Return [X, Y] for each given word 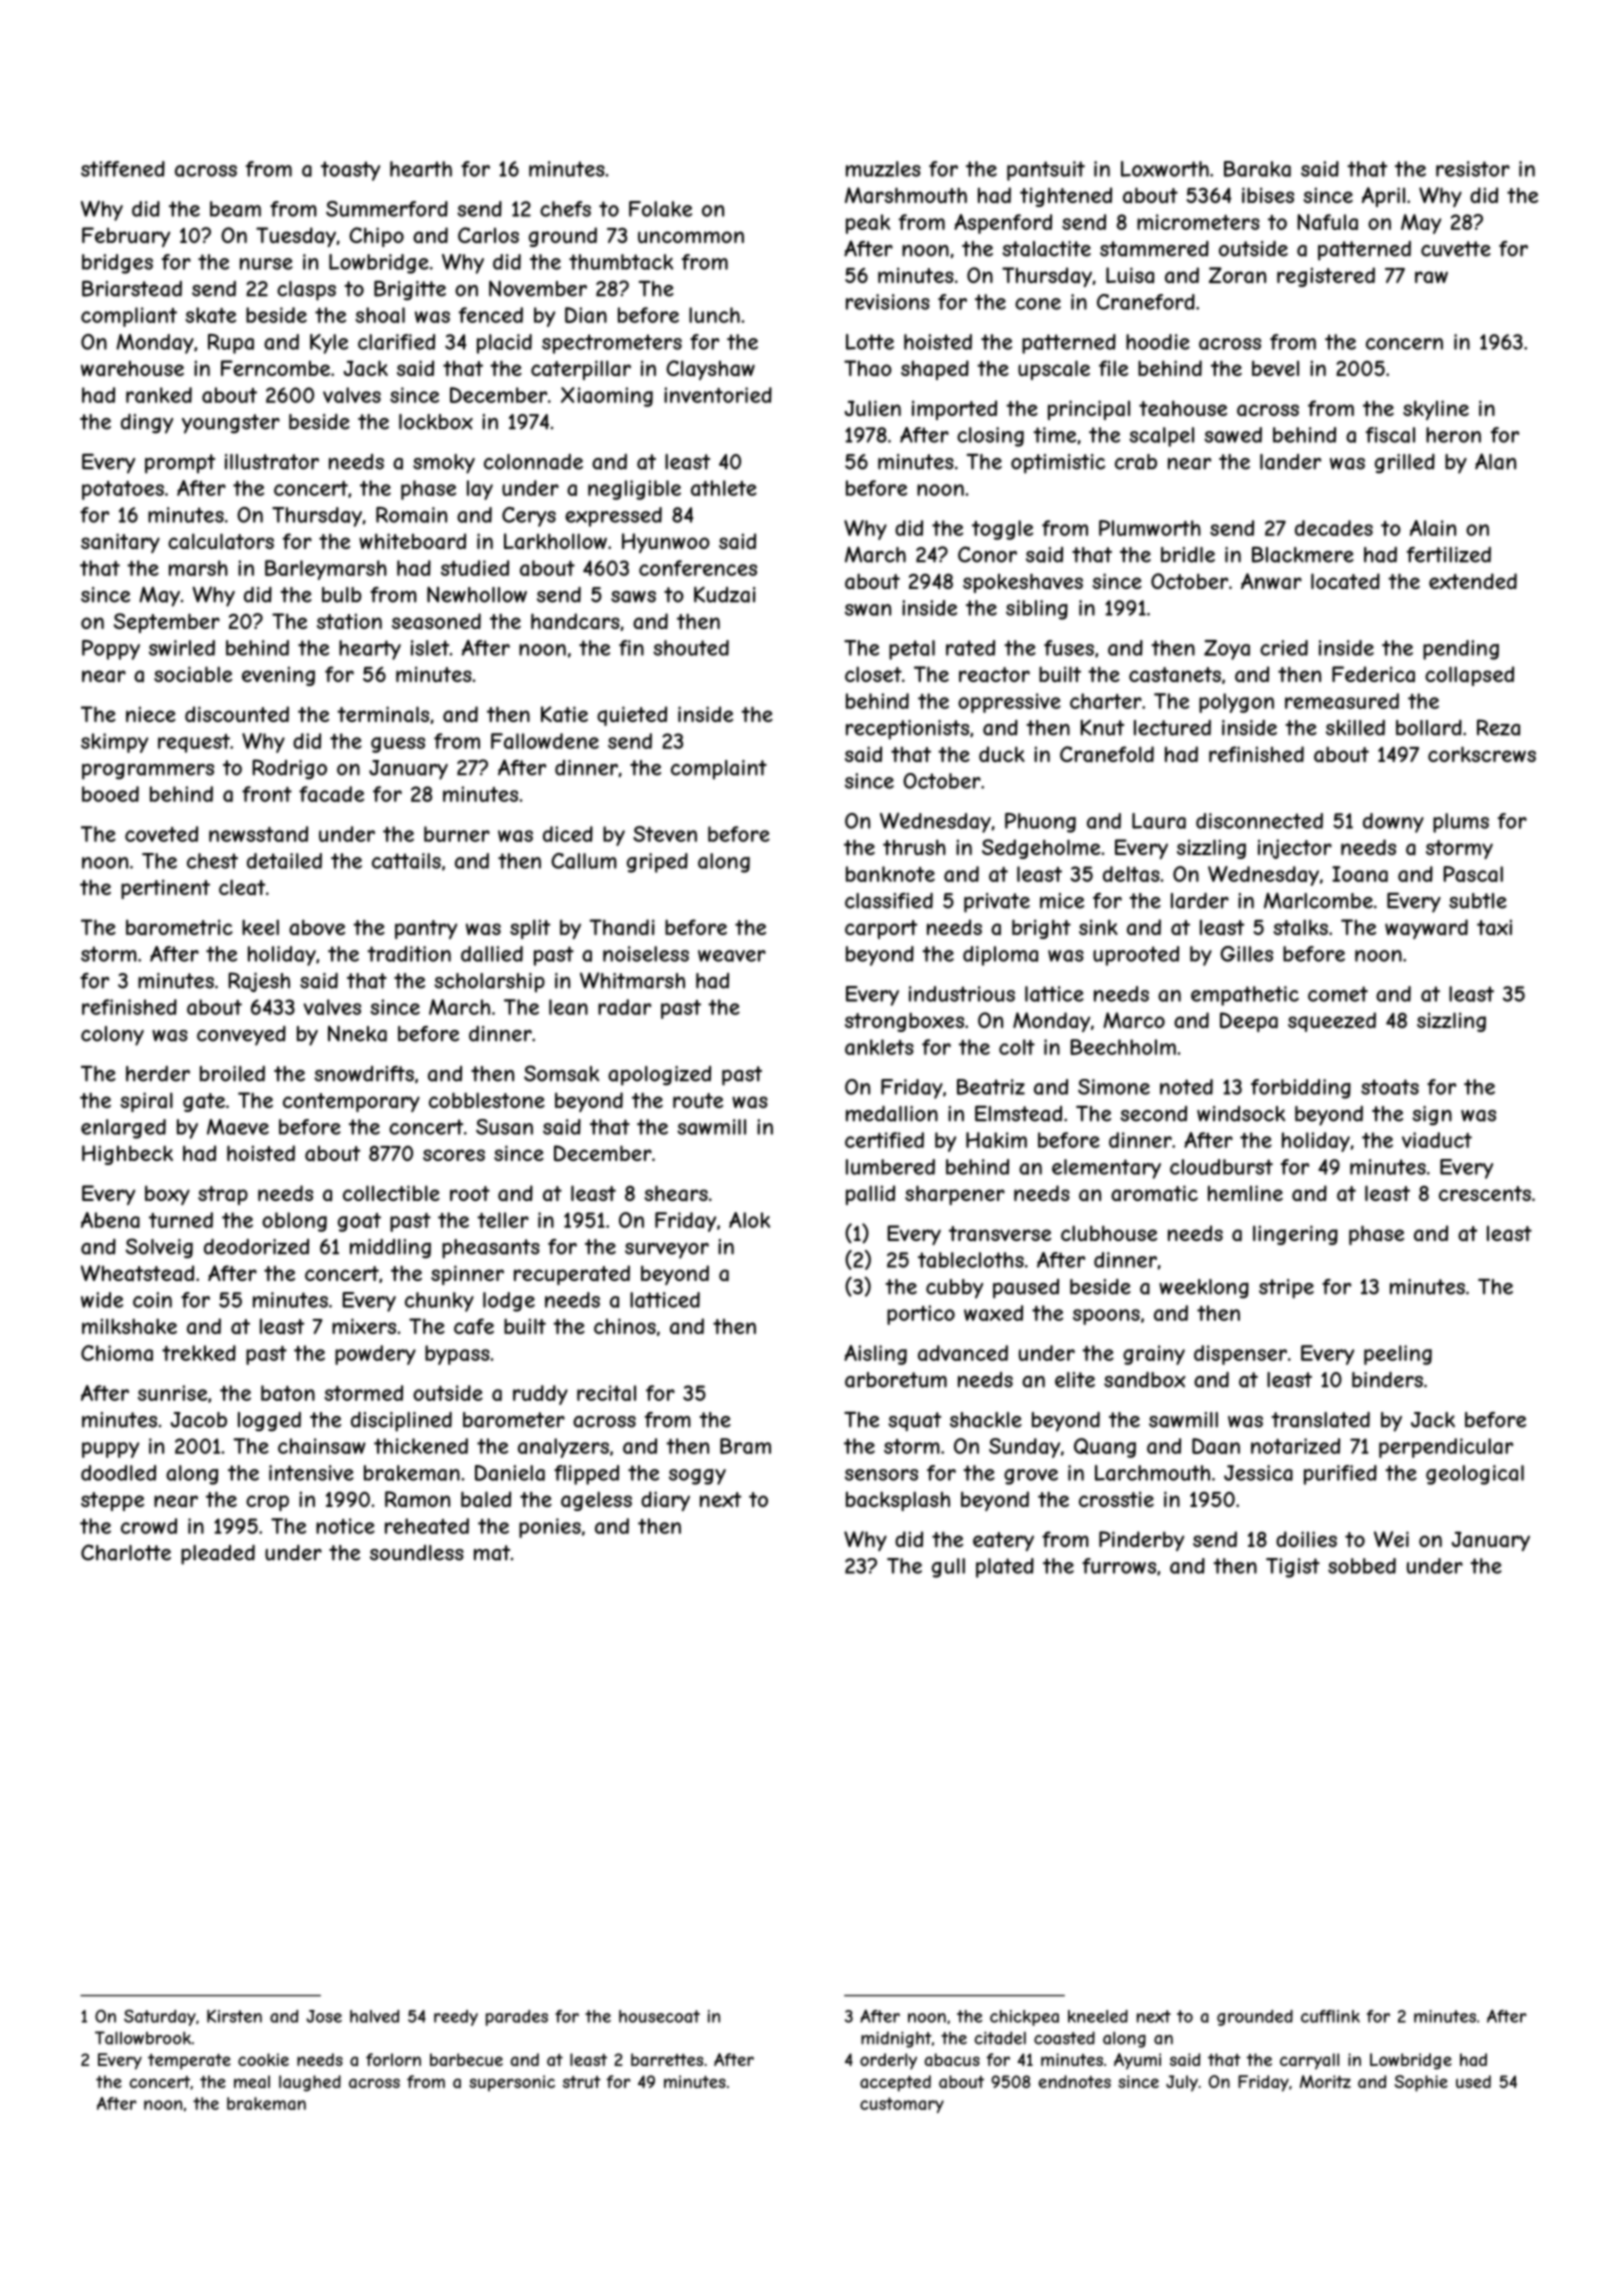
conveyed [241, 1036]
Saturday [160, 2017]
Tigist [1293, 1568]
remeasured [1342, 701]
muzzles [883, 169]
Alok [749, 1220]
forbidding [1301, 1089]
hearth [421, 169]
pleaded [218, 1554]
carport [881, 929]
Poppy [111, 650]
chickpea [1024, 2018]
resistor [1473, 169]
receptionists [907, 730]
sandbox [1145, 1379]
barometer [514, 1420]
